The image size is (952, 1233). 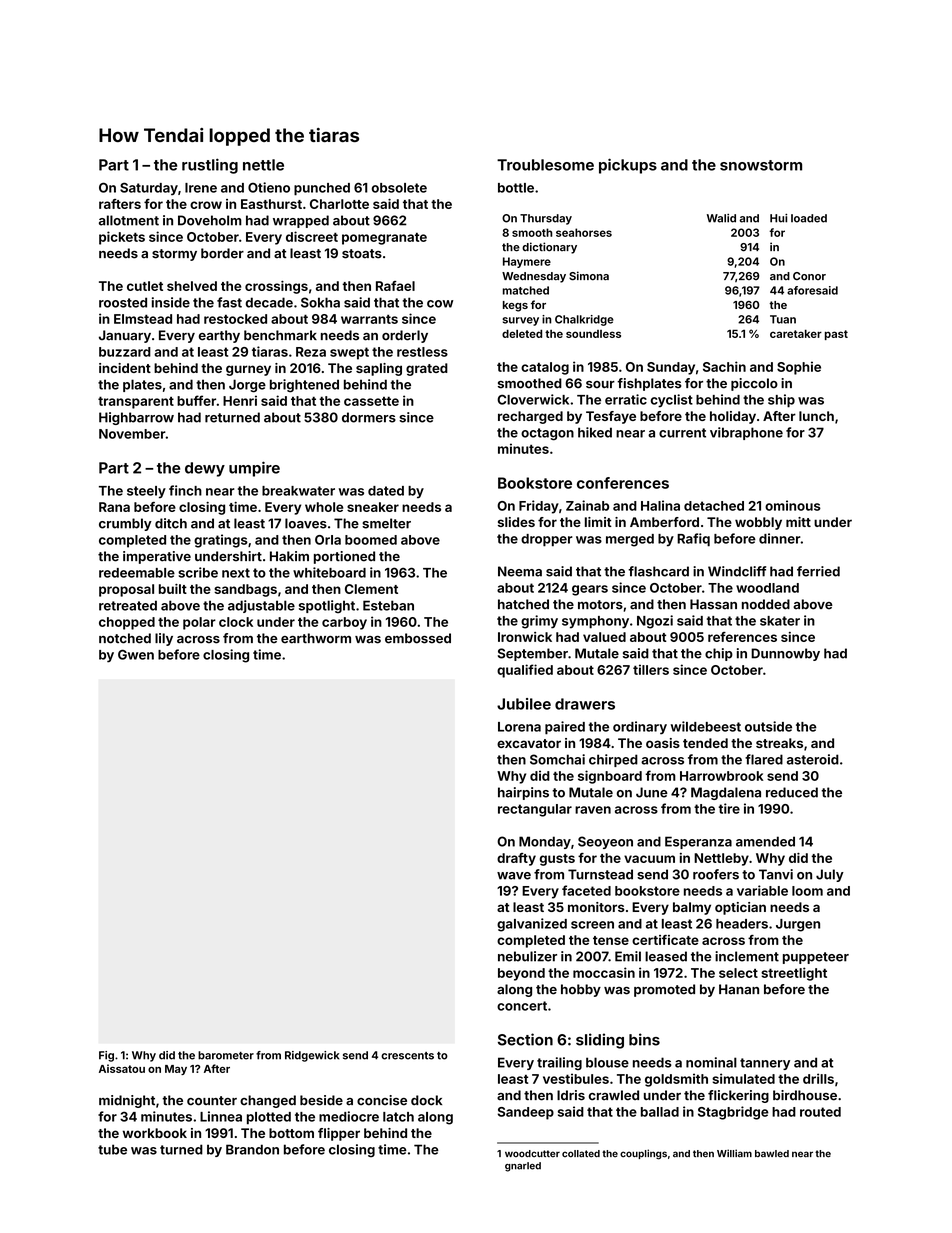 What do you see at coordinates (136, 654) in the document?
I see `Gwen` at bounding box center [136, 654].
